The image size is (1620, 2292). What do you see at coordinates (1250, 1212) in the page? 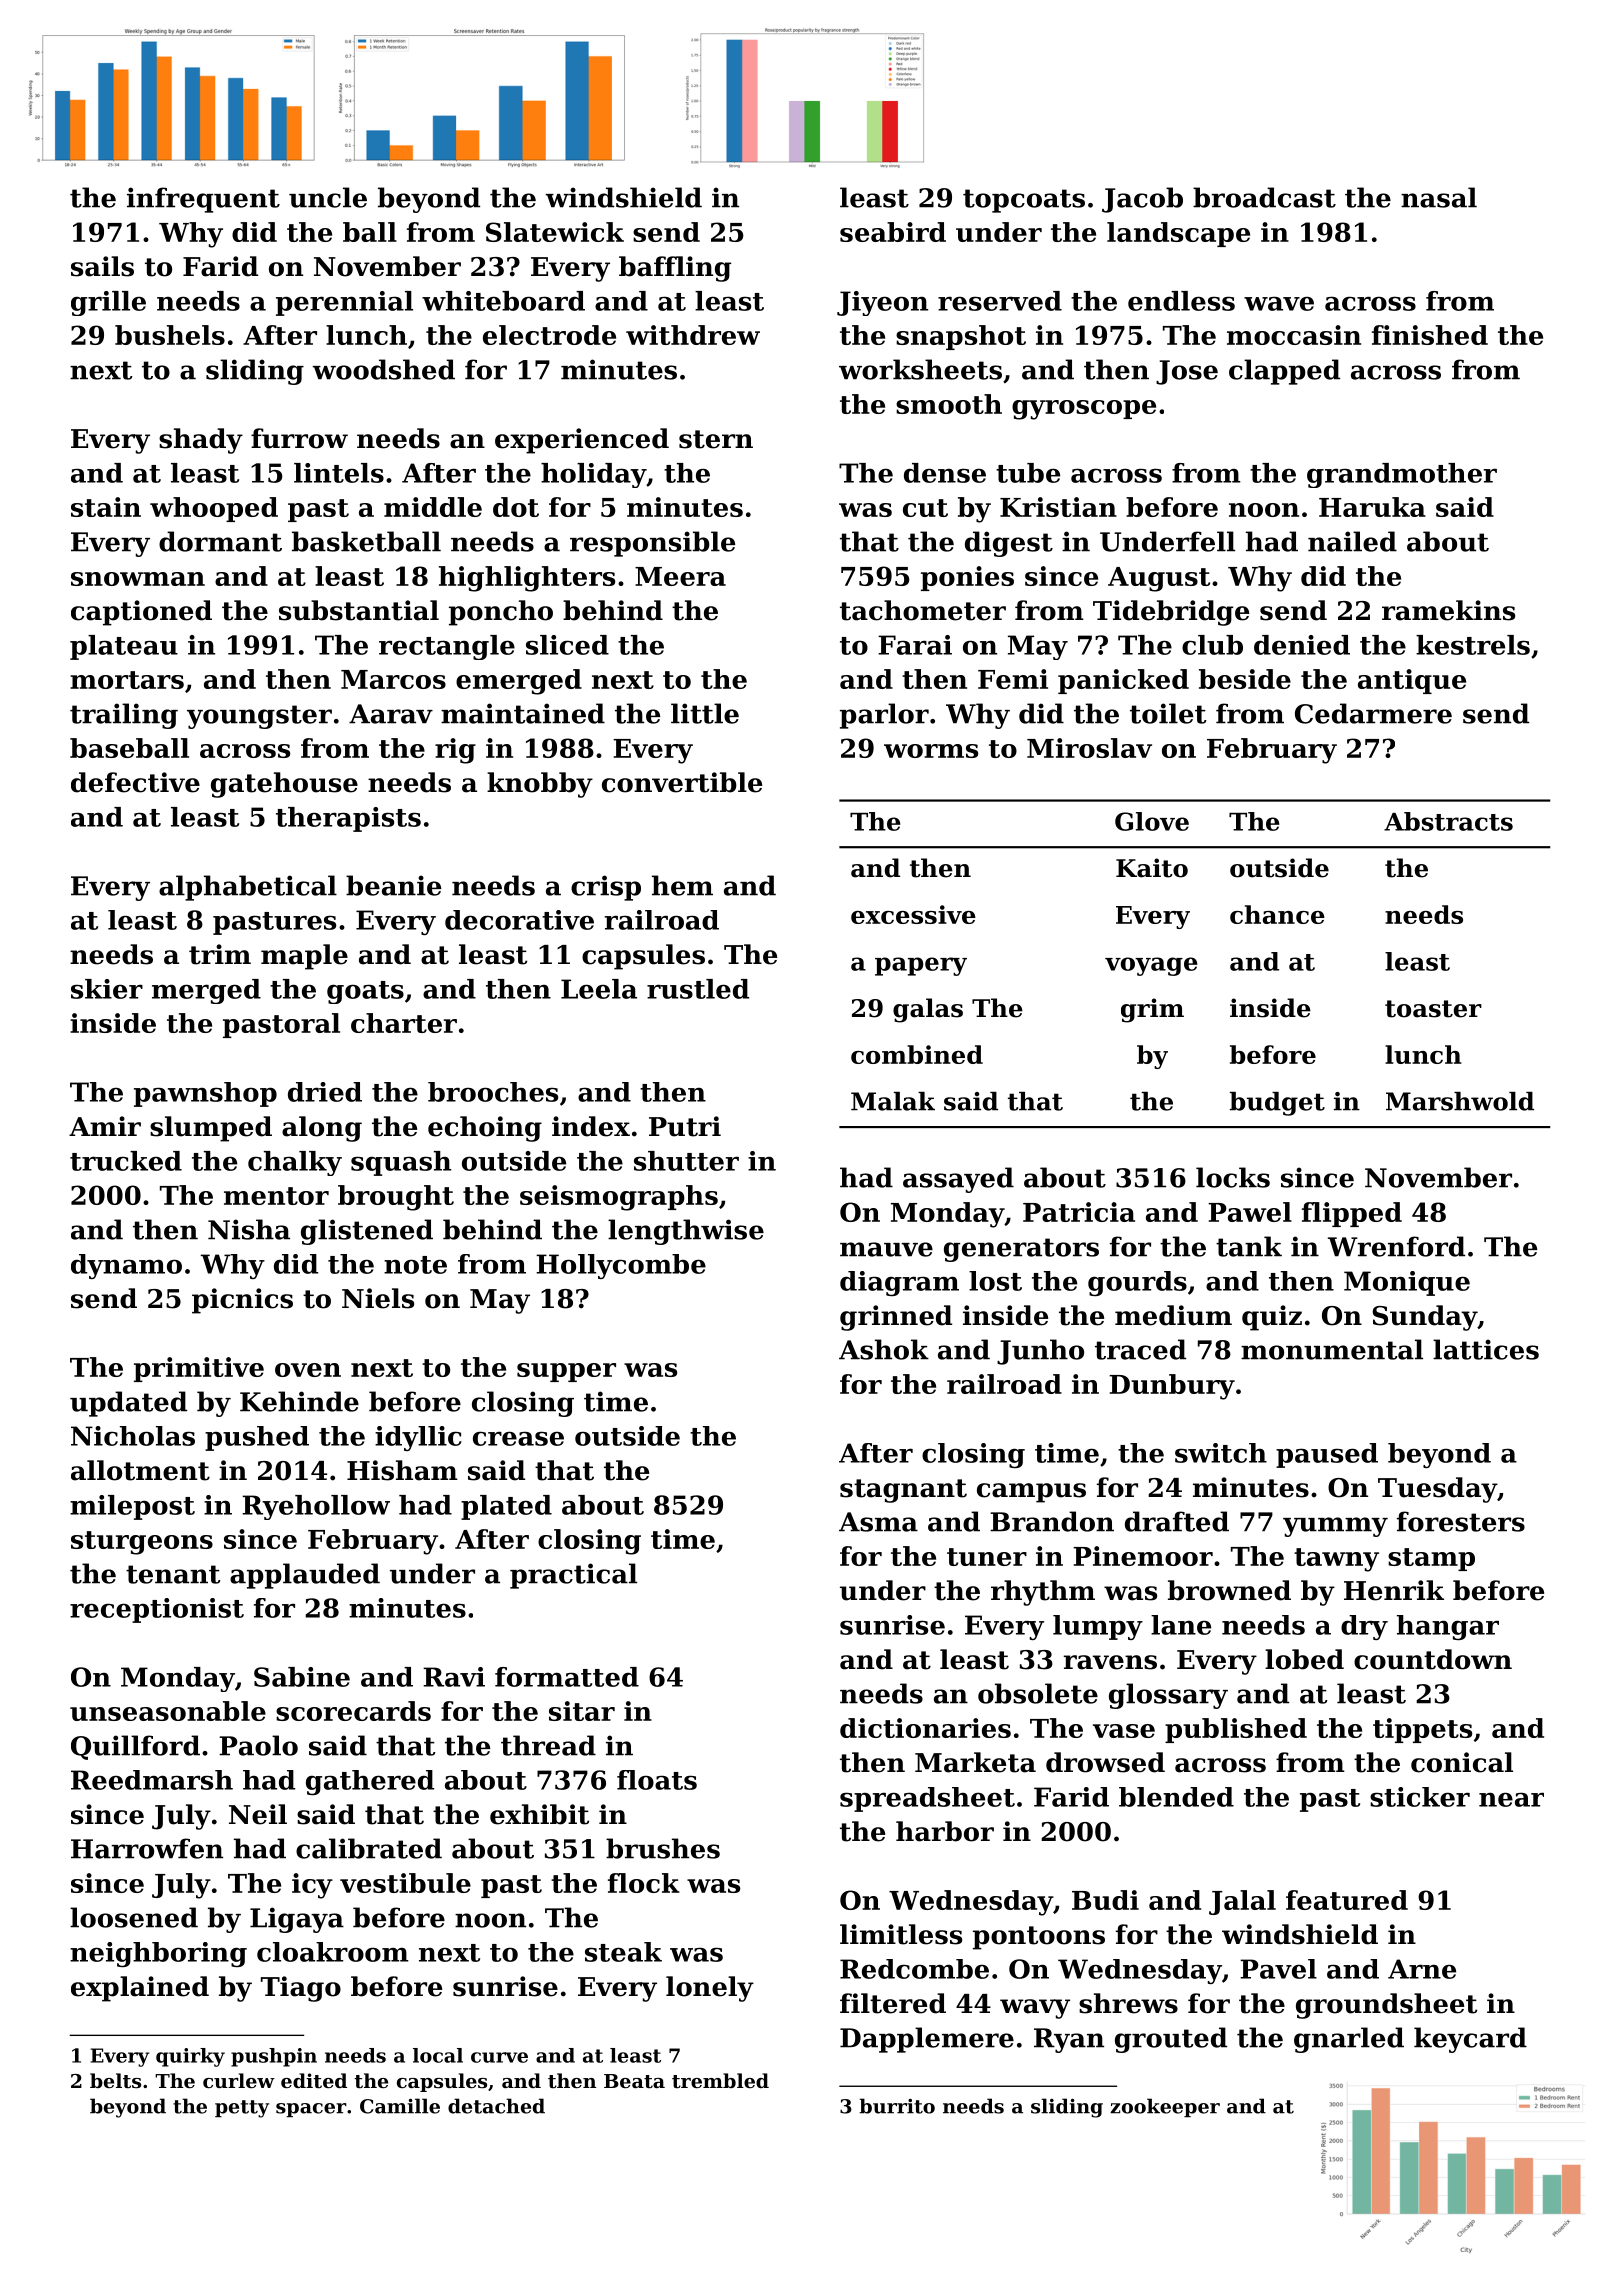
I see `Pawel` at bounding box center [1250, 1212].
